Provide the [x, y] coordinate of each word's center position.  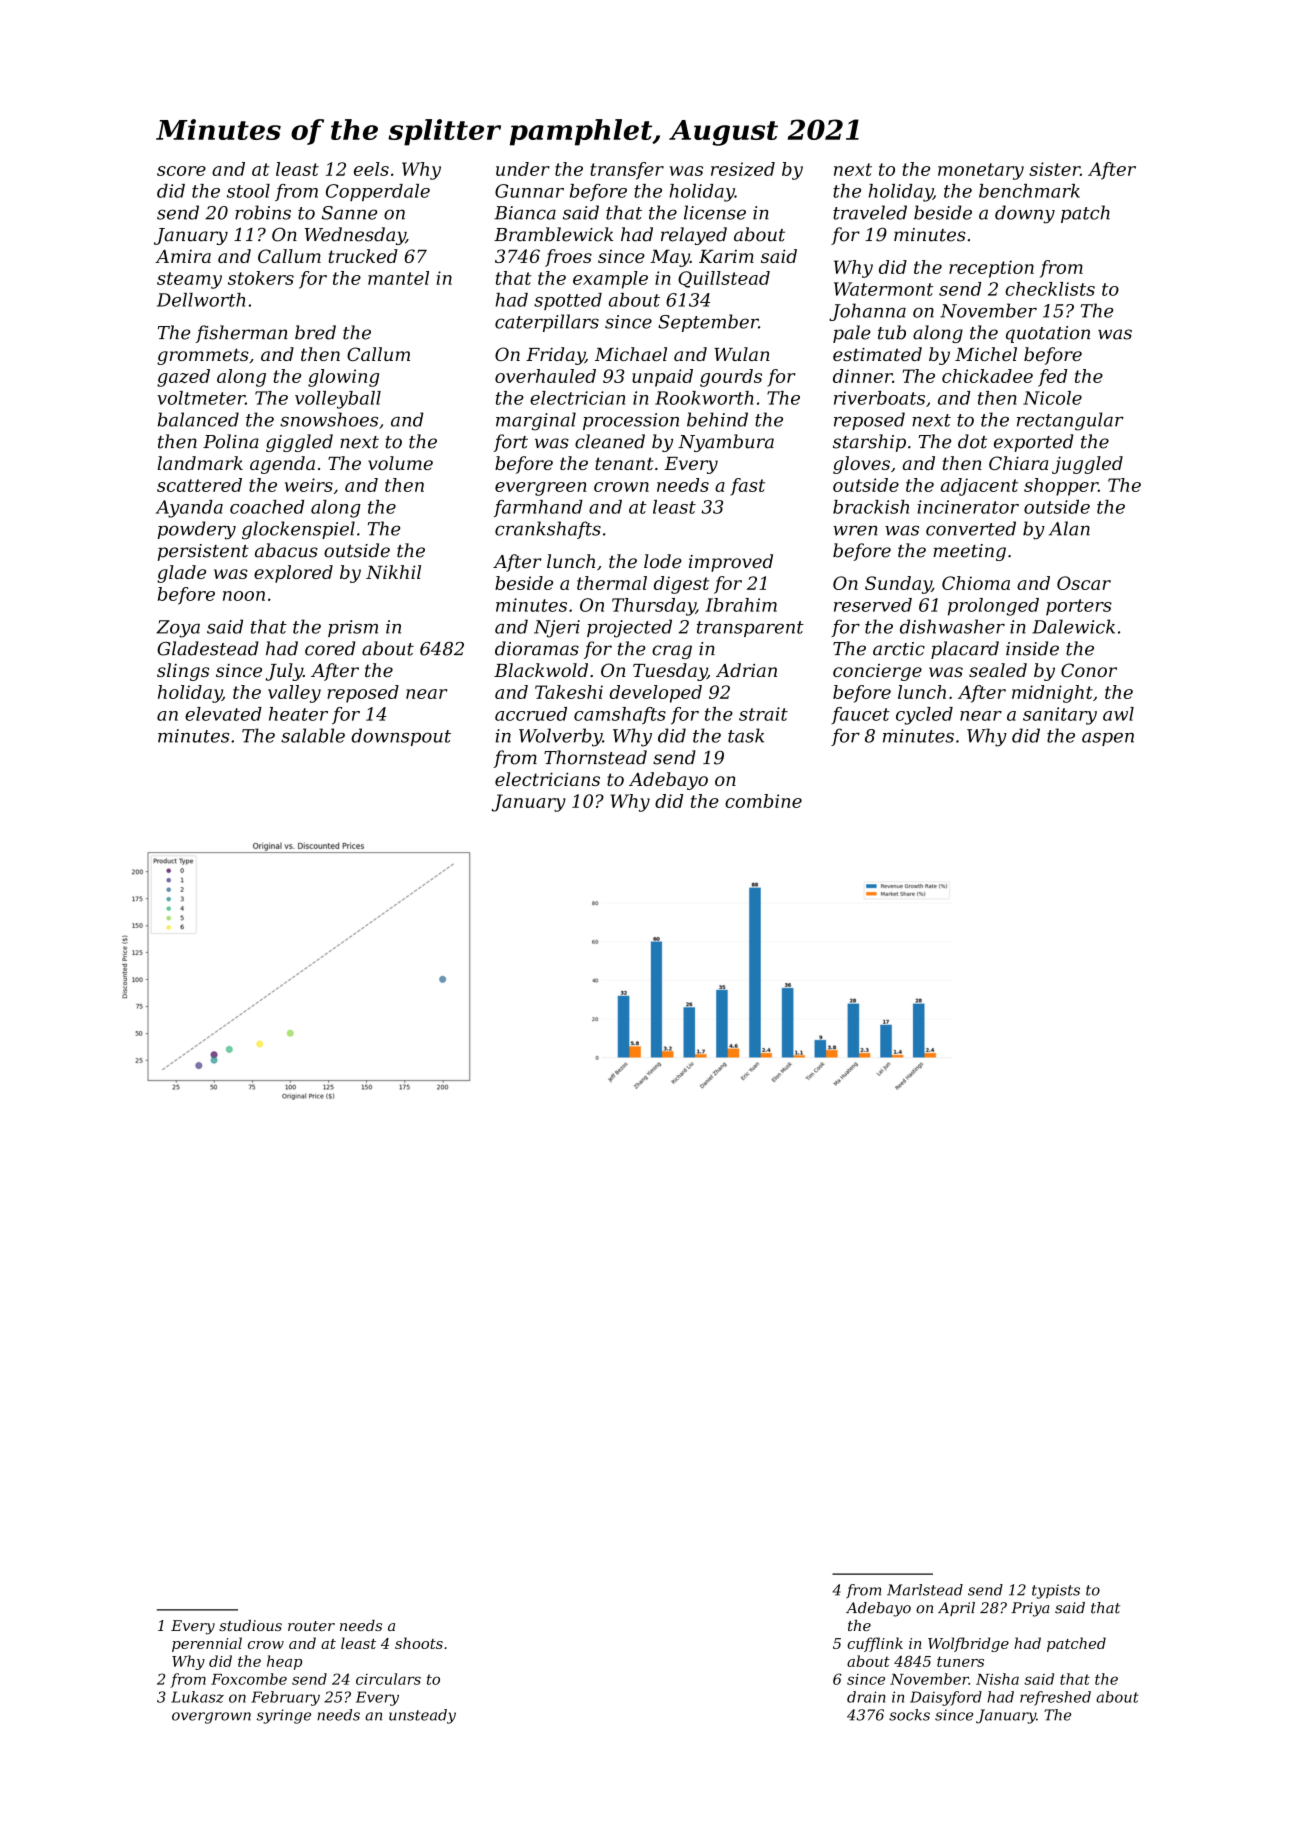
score [181, 171]
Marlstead [925, 1590]
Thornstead [595, 757]
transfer [627, 171]
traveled [870, 212]
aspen [1108, 739]
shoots [419, 1643]
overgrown [211, 1718]
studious [250, 1625]
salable [313, 735]
